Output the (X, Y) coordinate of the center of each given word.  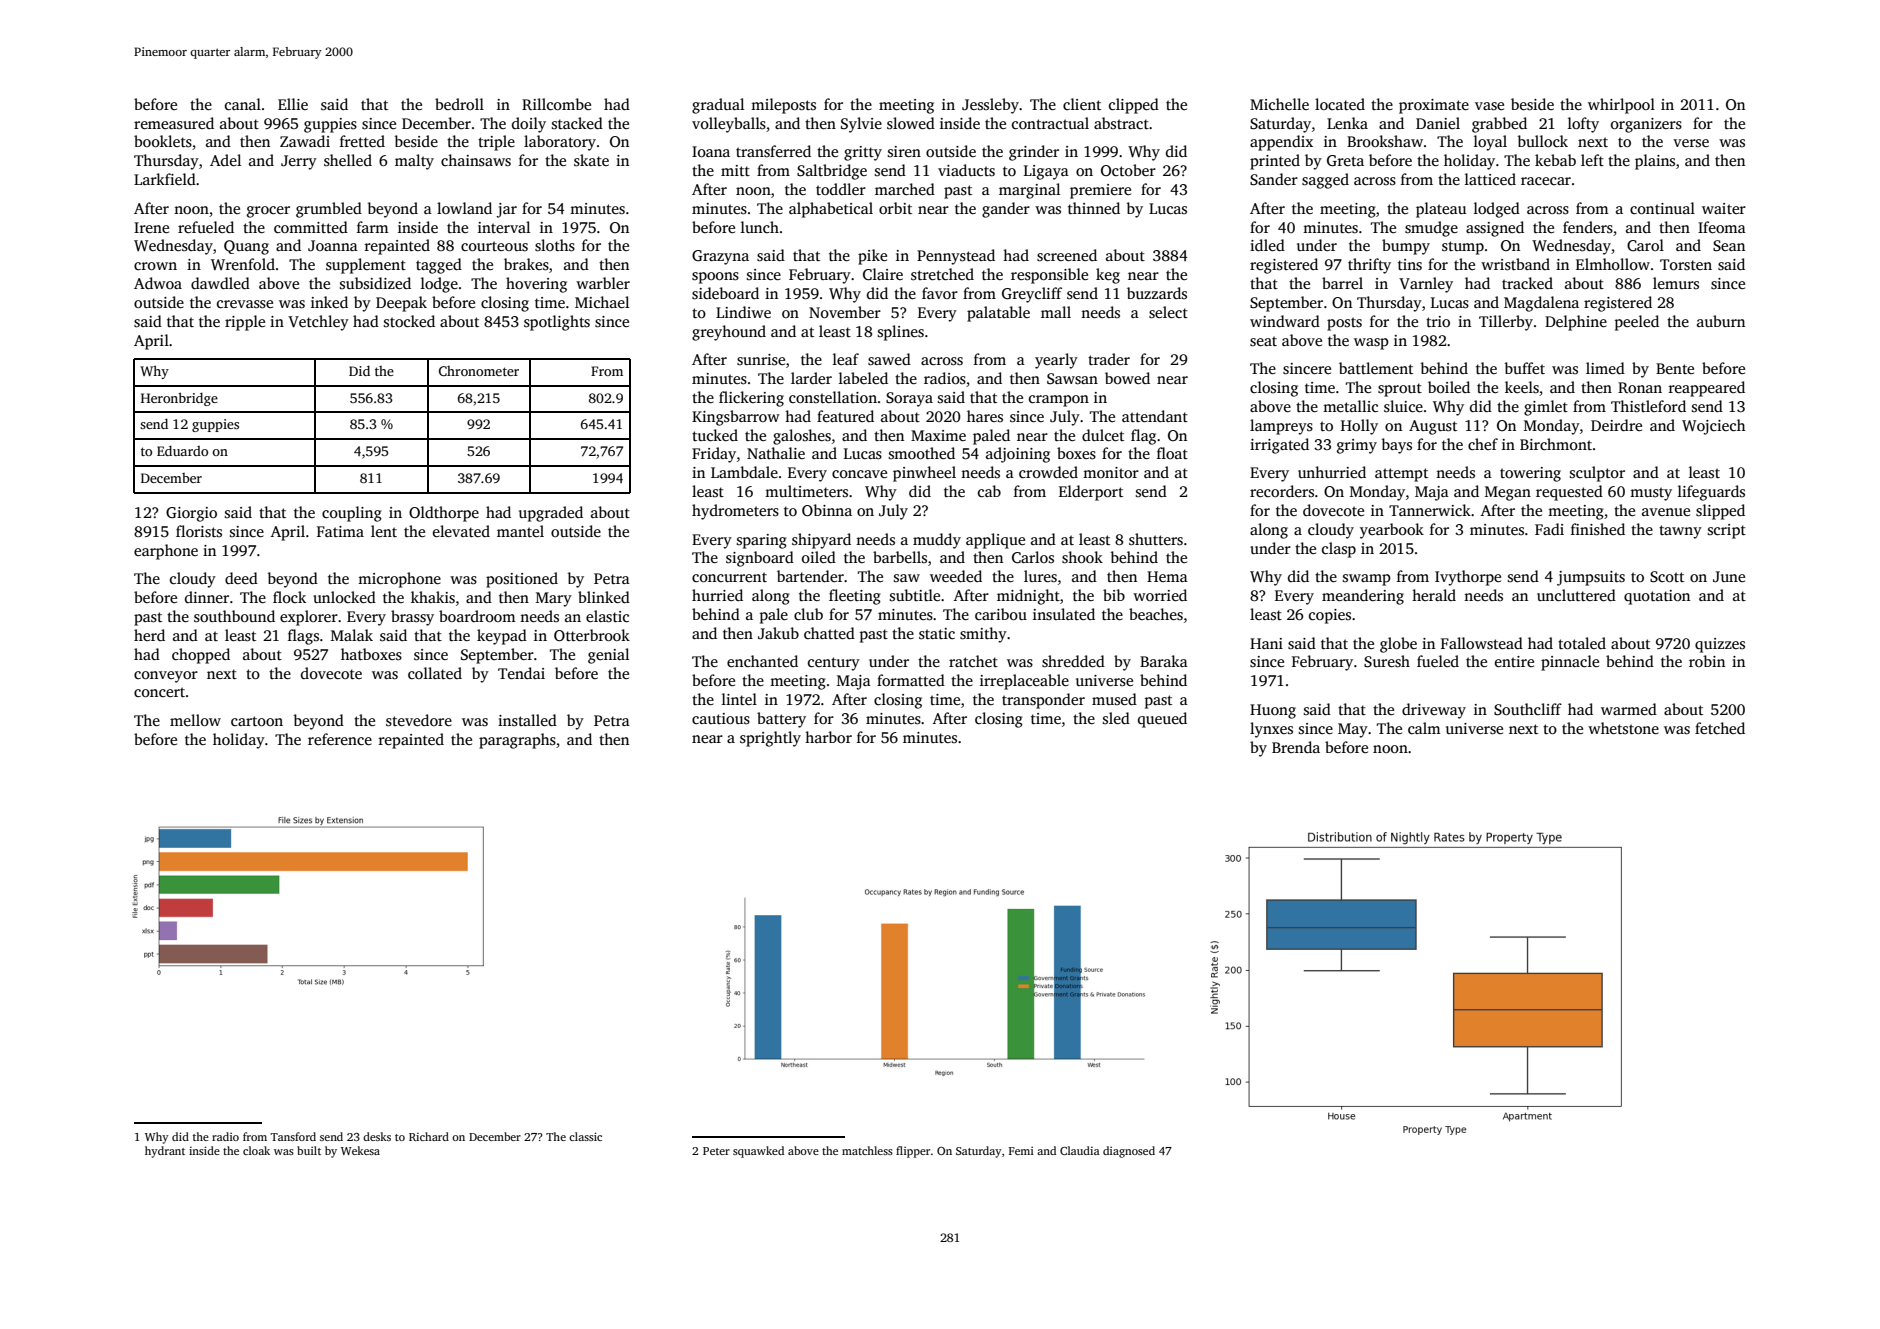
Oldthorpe (444, 514)
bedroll (459, 104)
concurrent (729, 577)
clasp (1339, 550)
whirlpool (1621, 106)
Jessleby (990, 106)
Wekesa (360, 1150)
